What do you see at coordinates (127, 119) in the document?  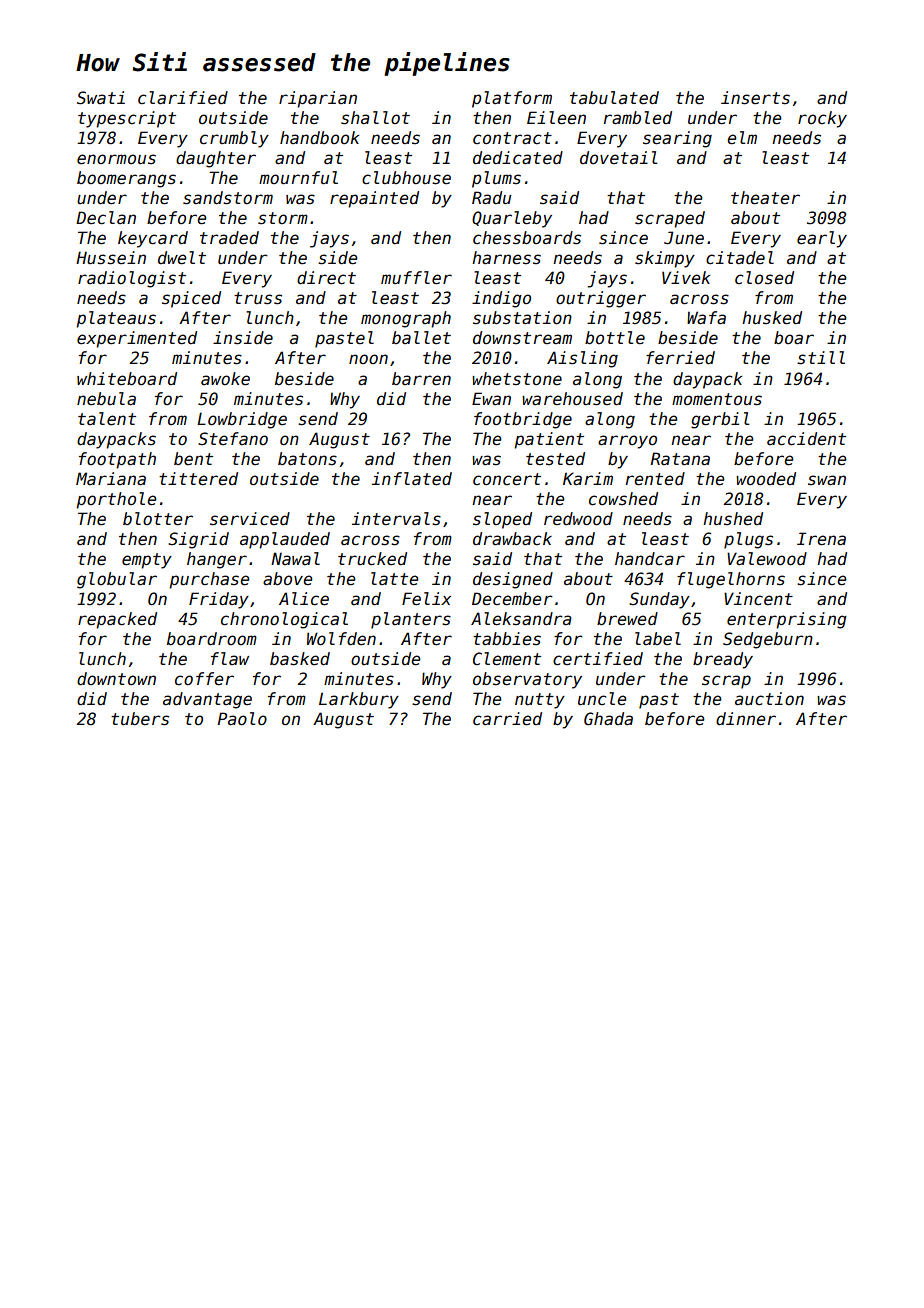 I see `typescript` at bounding box center [127, 119].
